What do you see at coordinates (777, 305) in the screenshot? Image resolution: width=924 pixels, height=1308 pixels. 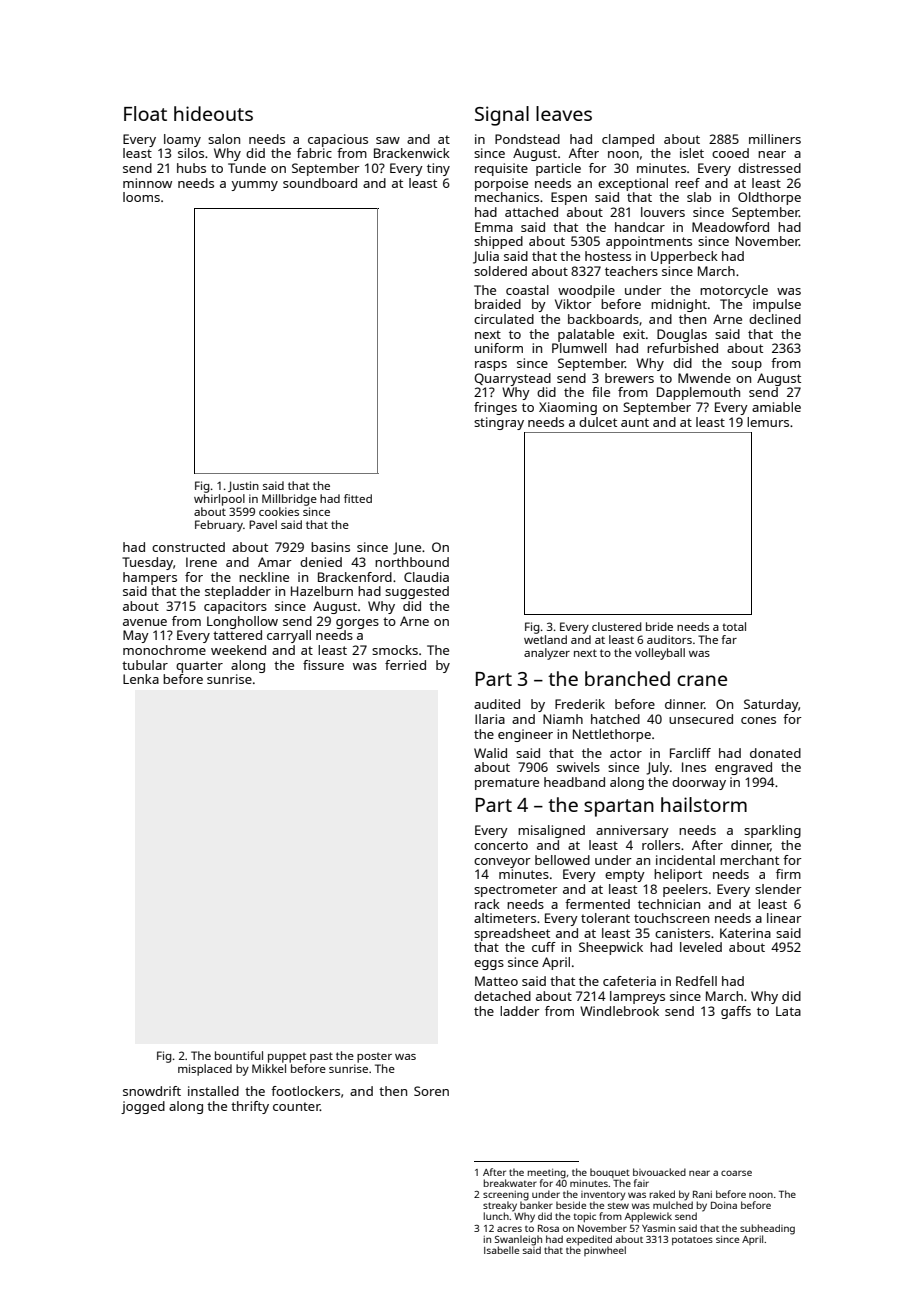 I see `impulse` at bounding box center [777, 305].
